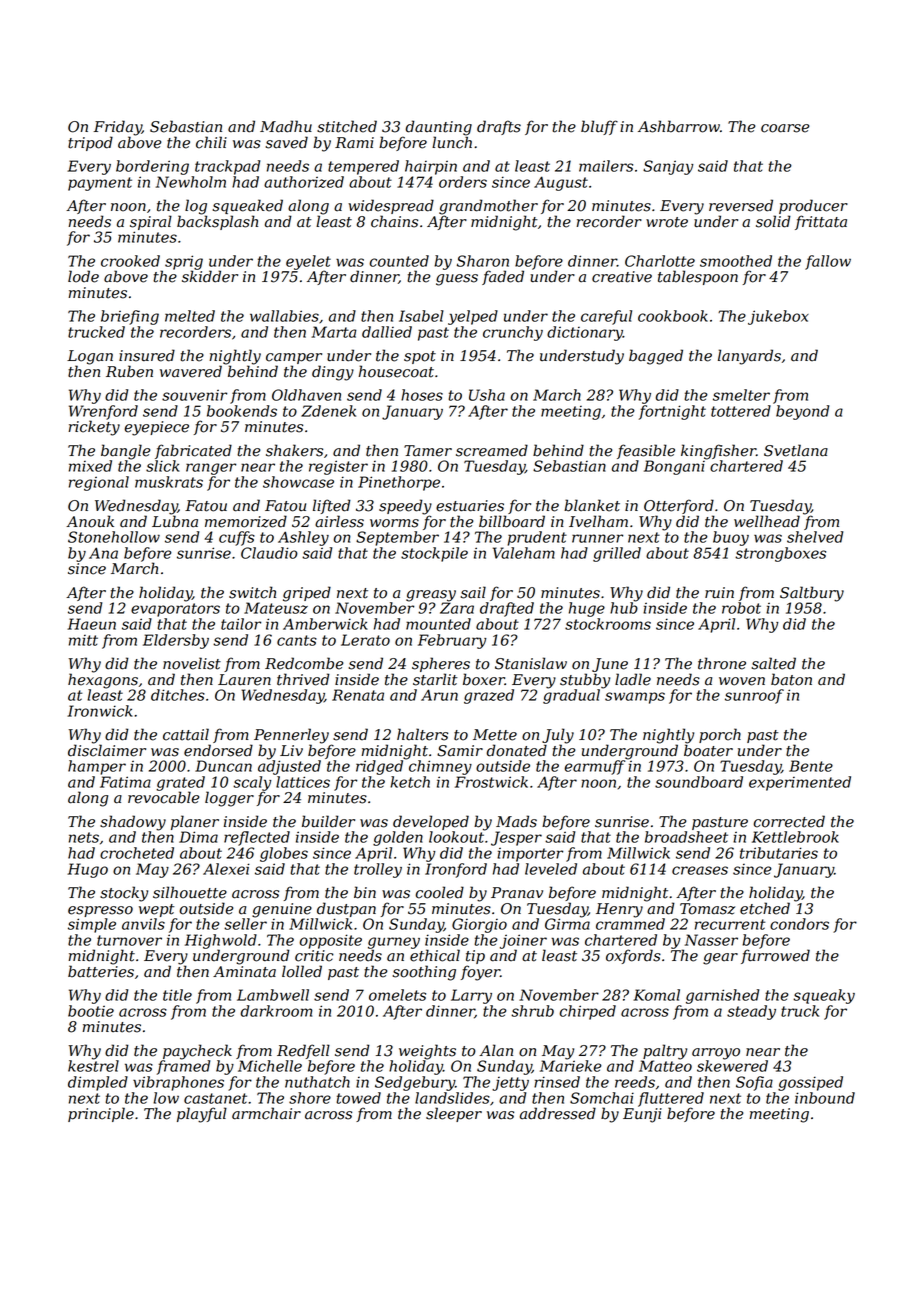 This page has width=924, height=1308. I want to click on Friday, so click(118, 128).
